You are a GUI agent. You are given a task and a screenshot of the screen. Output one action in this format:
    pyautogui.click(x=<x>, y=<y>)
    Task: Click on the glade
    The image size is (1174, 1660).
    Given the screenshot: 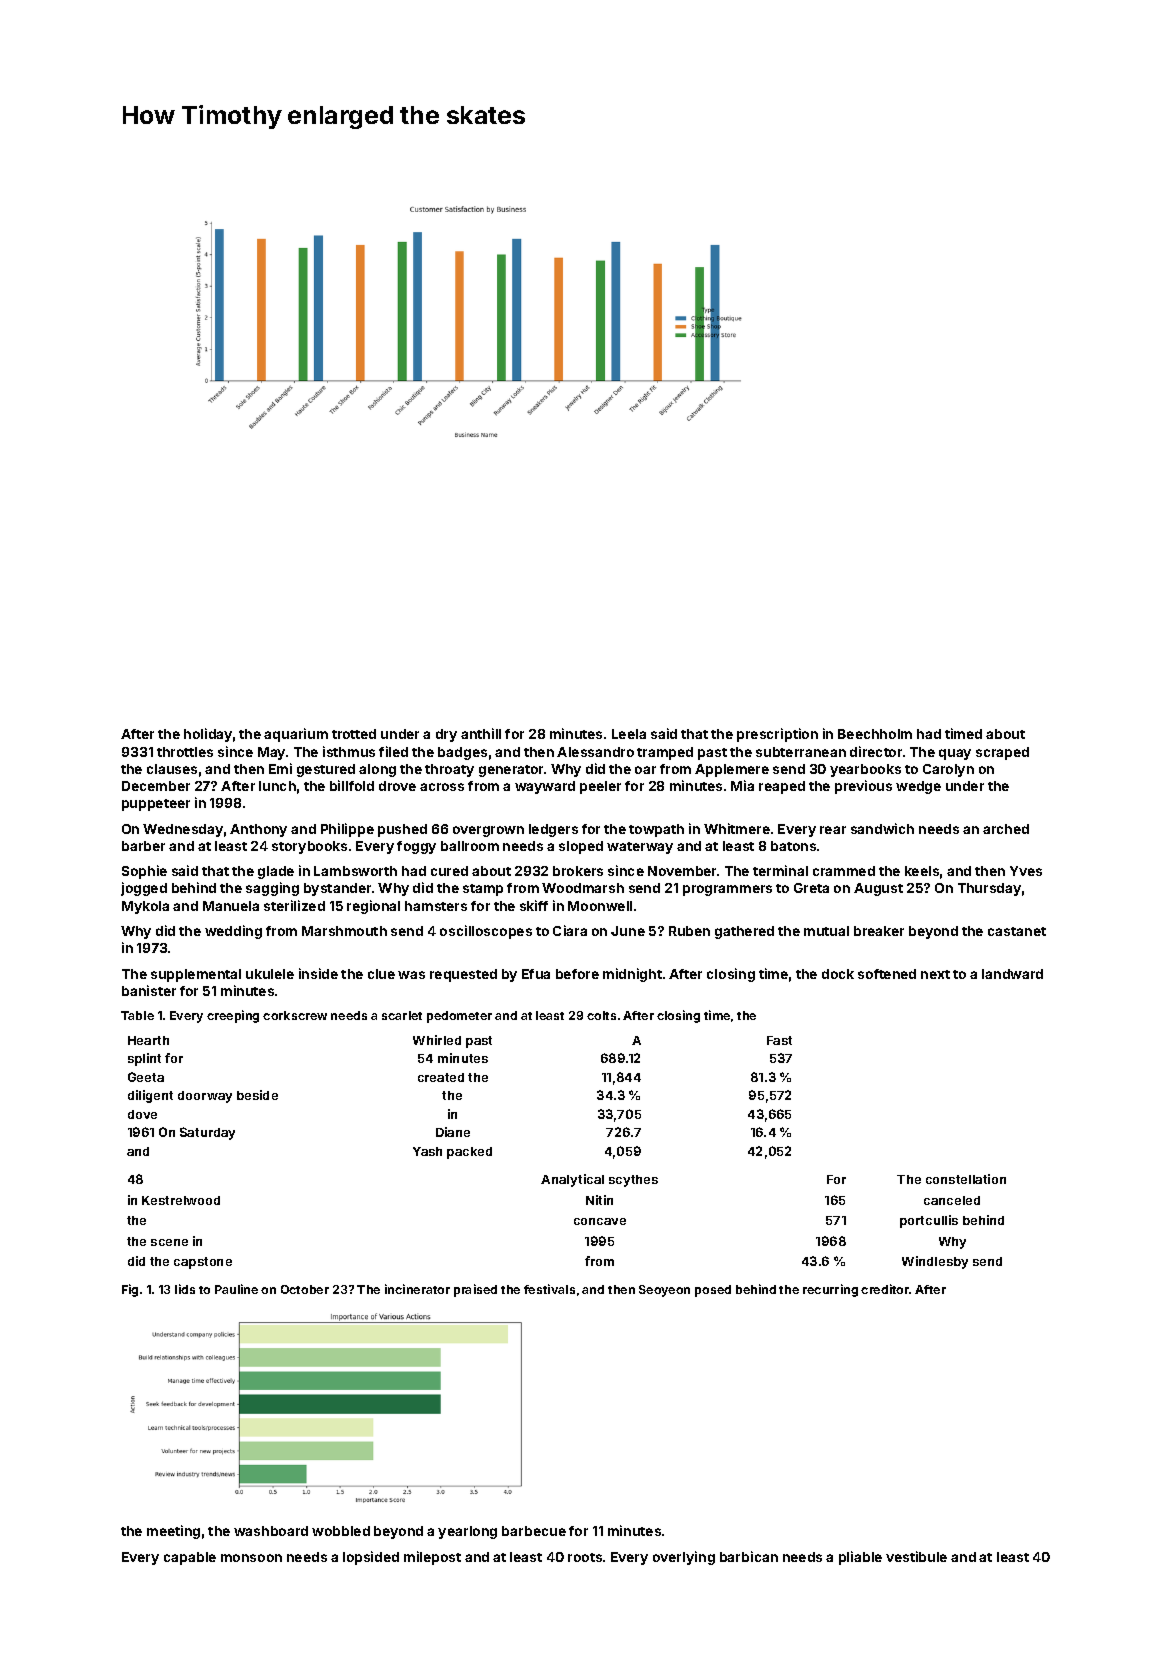 What is the action you would take?
    pyautogui.click(x=276, y=872)
